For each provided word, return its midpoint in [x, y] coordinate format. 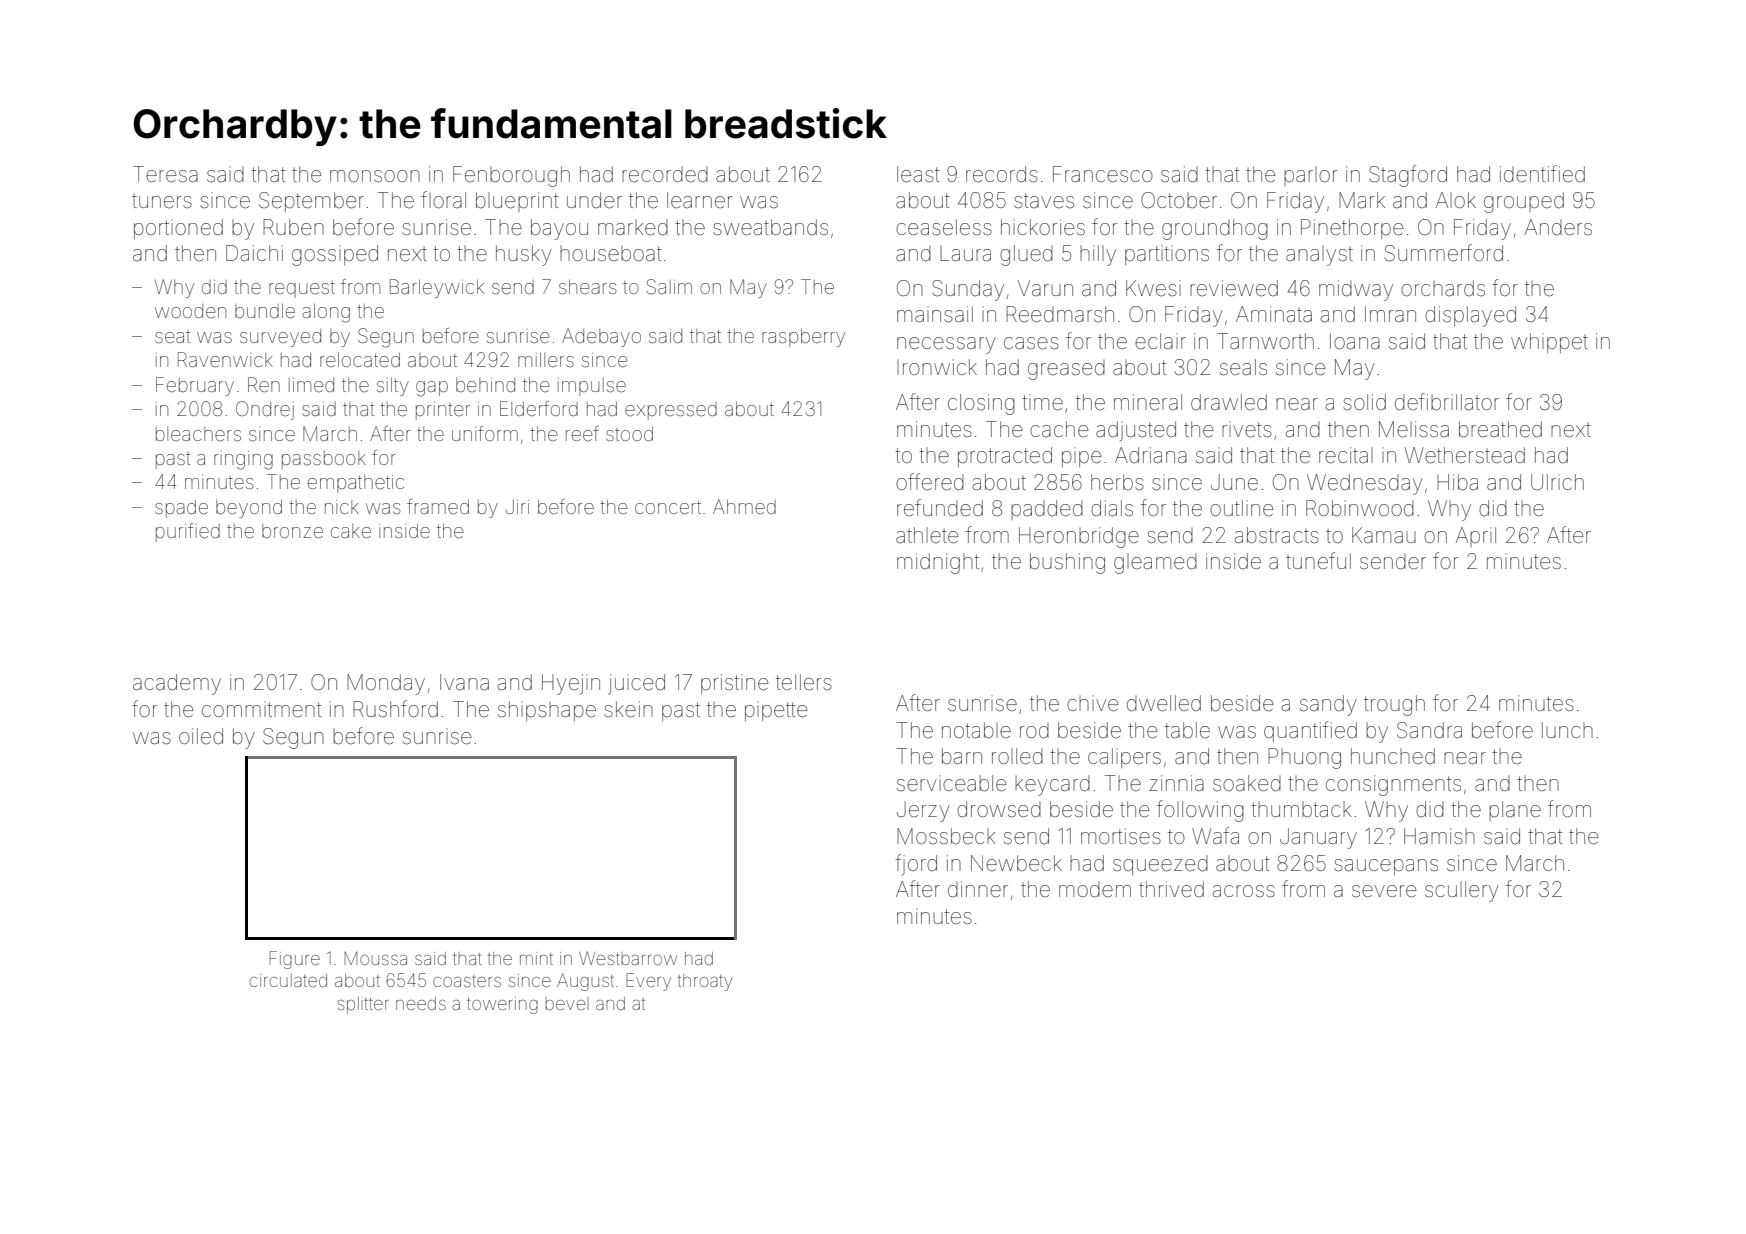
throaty [705, 982]
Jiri [517, 507]
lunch [1567, 730]
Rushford [395, 708]
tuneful [1318, 560]
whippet [1549, 343]
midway [1356, 290]
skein [628, 709]
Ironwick [937, 367]
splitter [363, 1005]
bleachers [198, 434]
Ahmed [744, 506]
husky [524, 255]
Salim [669, 286]
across [1244, 891]
